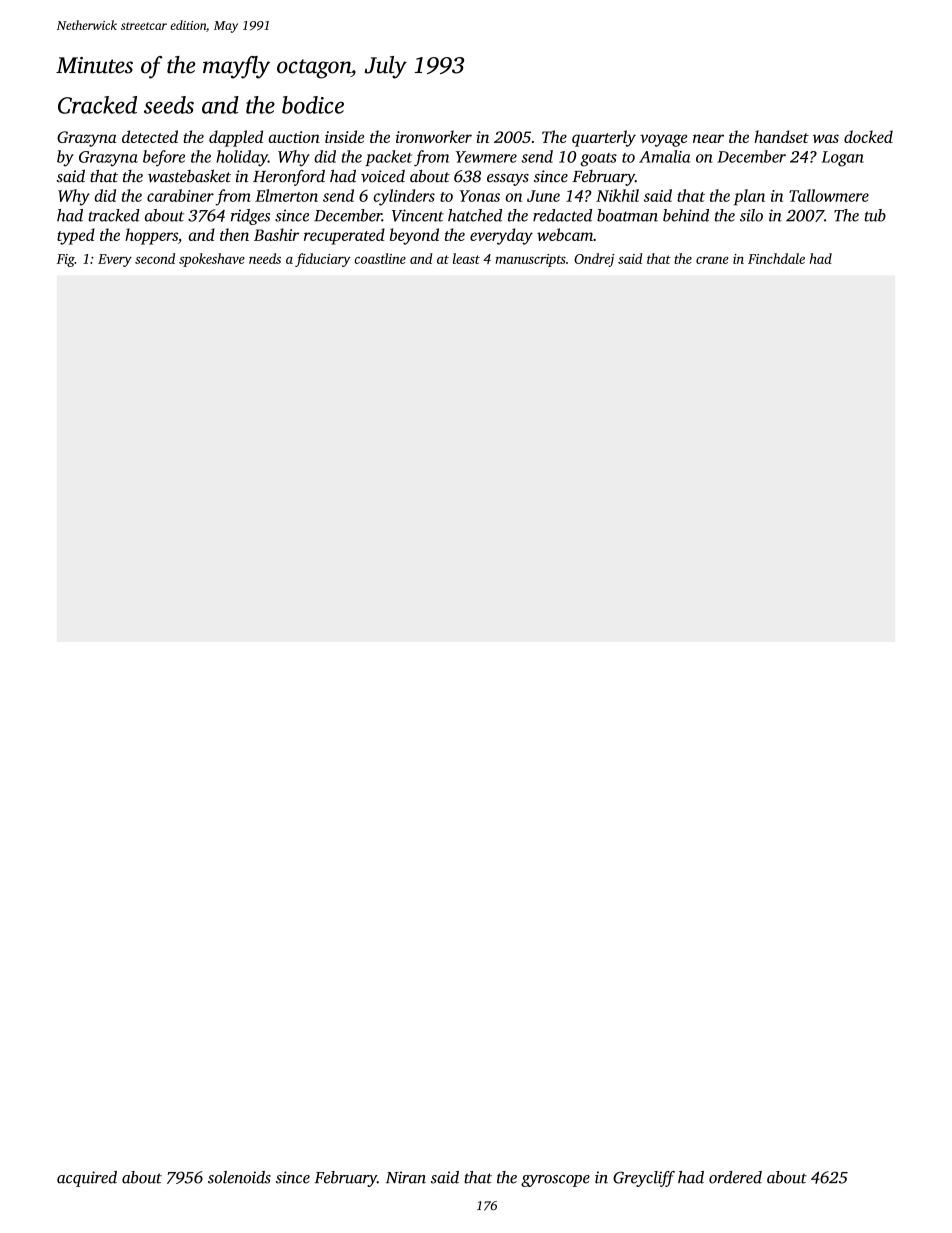  Describe the element at coordinates (555, 1181) in the image. I see `gyroscope` at that location.
